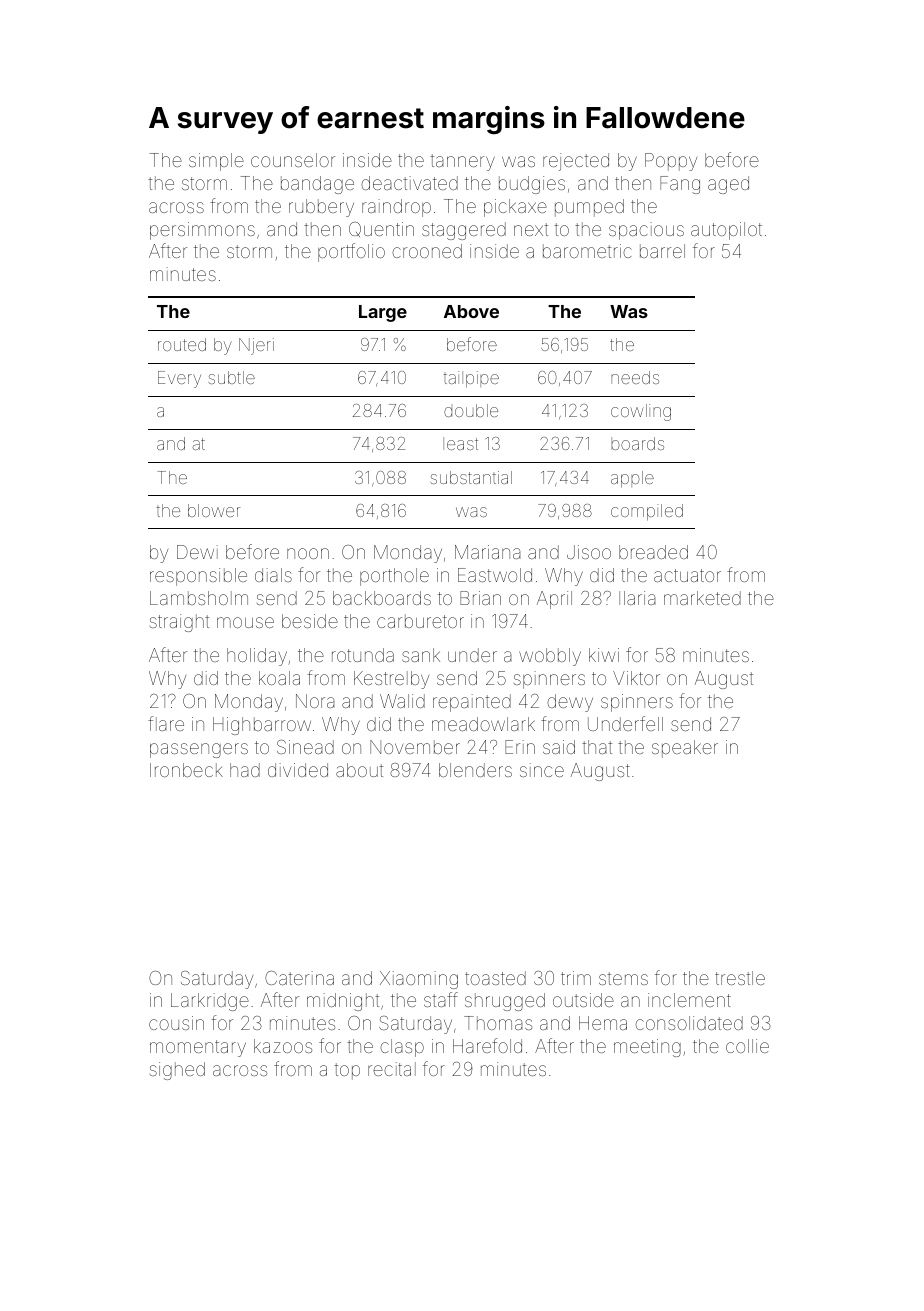 The height and width of the screenshot is (1311, 924). Describe the element at coordinates (298, 770) in the screenshot. I see `divided` at that location.
